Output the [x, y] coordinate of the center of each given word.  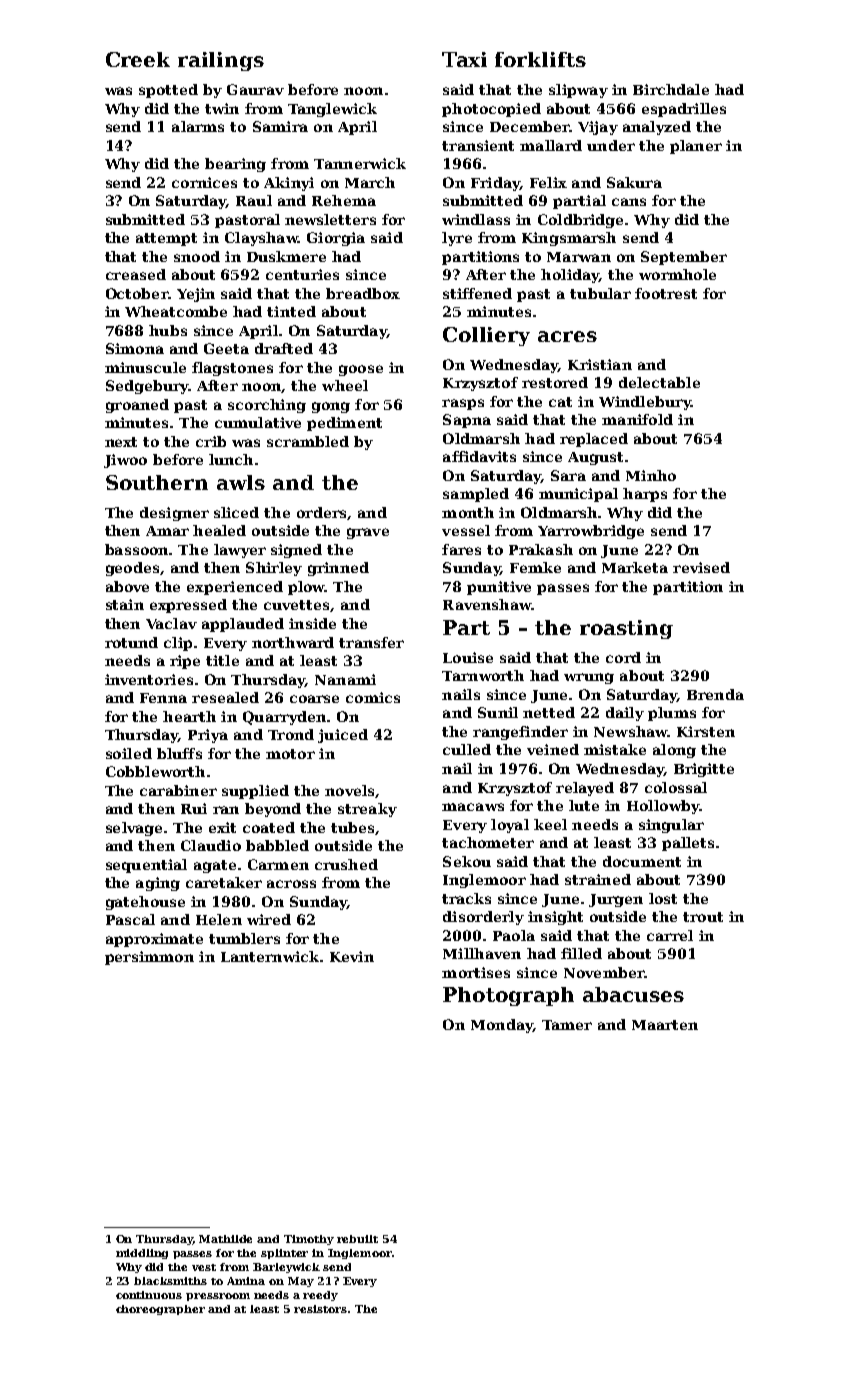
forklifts [540, 59]
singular [671, 826]
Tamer [567, 1025]
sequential [146, 866]
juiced [343, 736]
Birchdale [671, 89]
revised [701, 567]
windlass [476, 219]
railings [221, 61]
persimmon [149, 958]
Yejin [196, 295]
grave [368, 533]
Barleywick [286, 1268]
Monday [502, 1026]
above [127, 586]
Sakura [634, 182]
